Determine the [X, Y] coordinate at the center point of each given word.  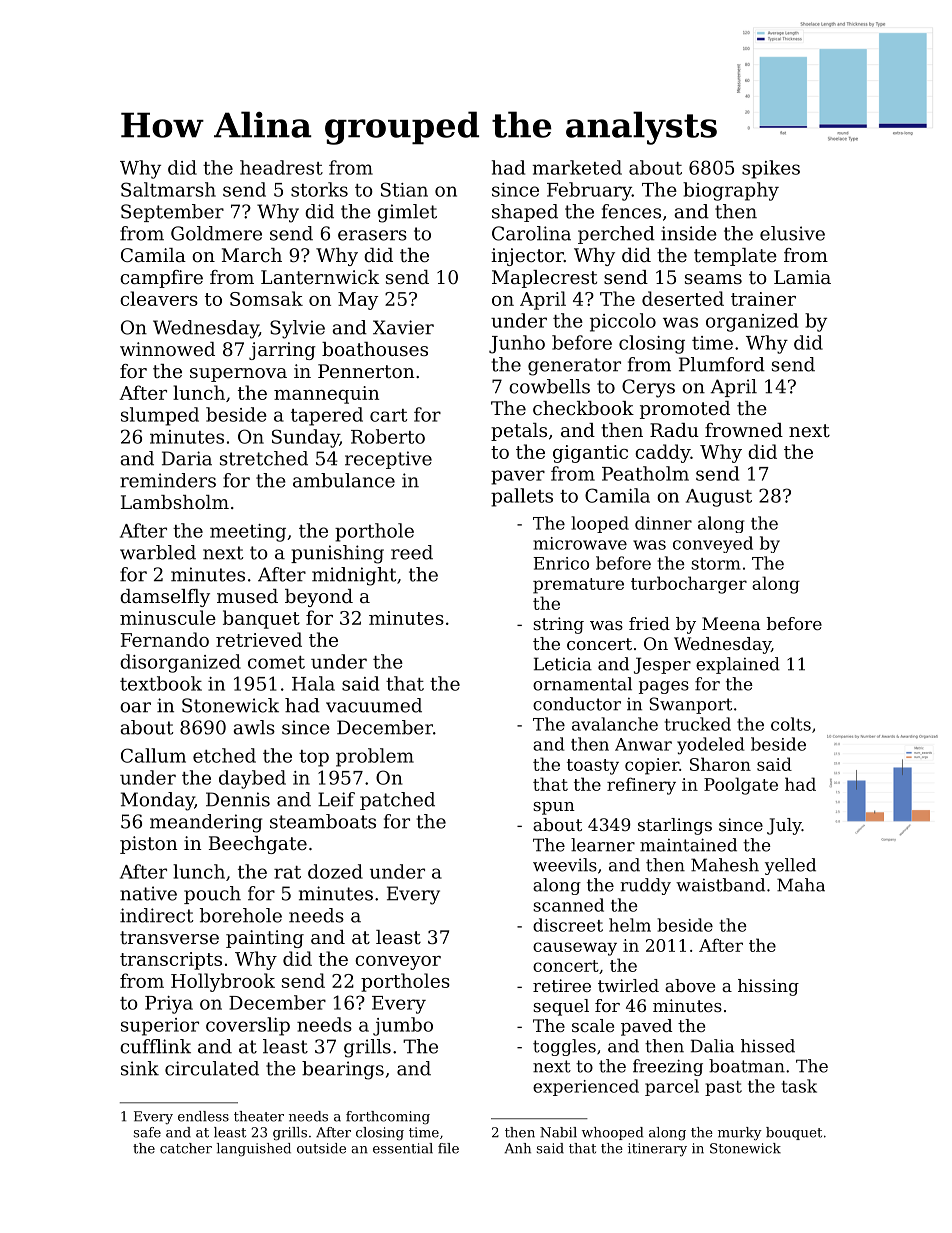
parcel [672, 1087]
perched [616, 235]
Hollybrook [223, 982]
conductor [577, 704]
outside [321, 1148]
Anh [517, 1148]
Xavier [403, 327]
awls [254, 727]
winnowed [167, 349]
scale [593, 1025]
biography [731, 191]
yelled [790, 866]
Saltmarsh [168, 189]
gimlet [407, 213]
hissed [768, 1046]
